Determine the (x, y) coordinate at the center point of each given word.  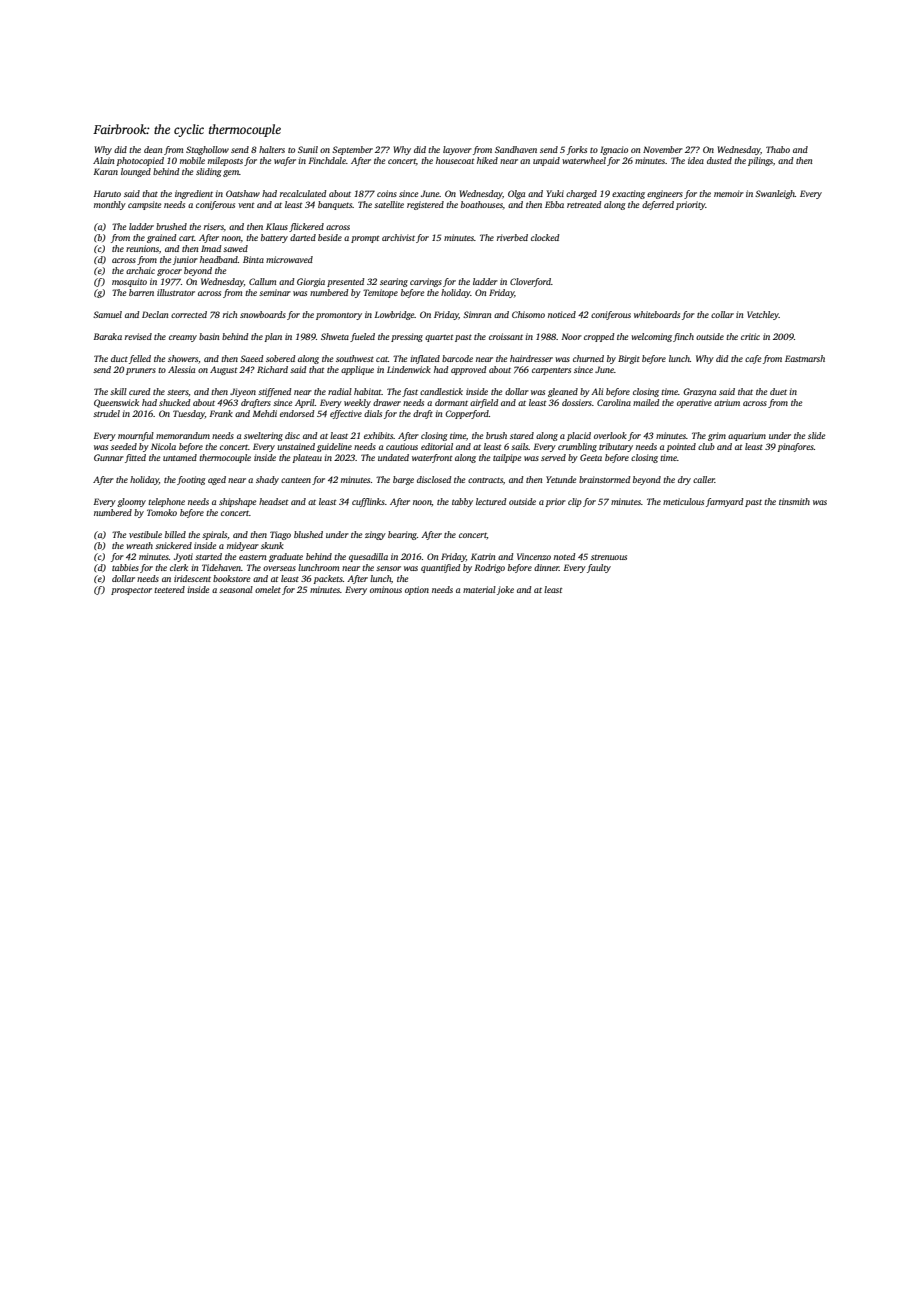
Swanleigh (775, 194)
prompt (365, 239)
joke (505, 590)
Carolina (614, 402)
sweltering (263, 436)
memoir (729, 193)
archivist (398, 237)
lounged (136, 172)
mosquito (129, 282)
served (553, 457)
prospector (131, 591)
